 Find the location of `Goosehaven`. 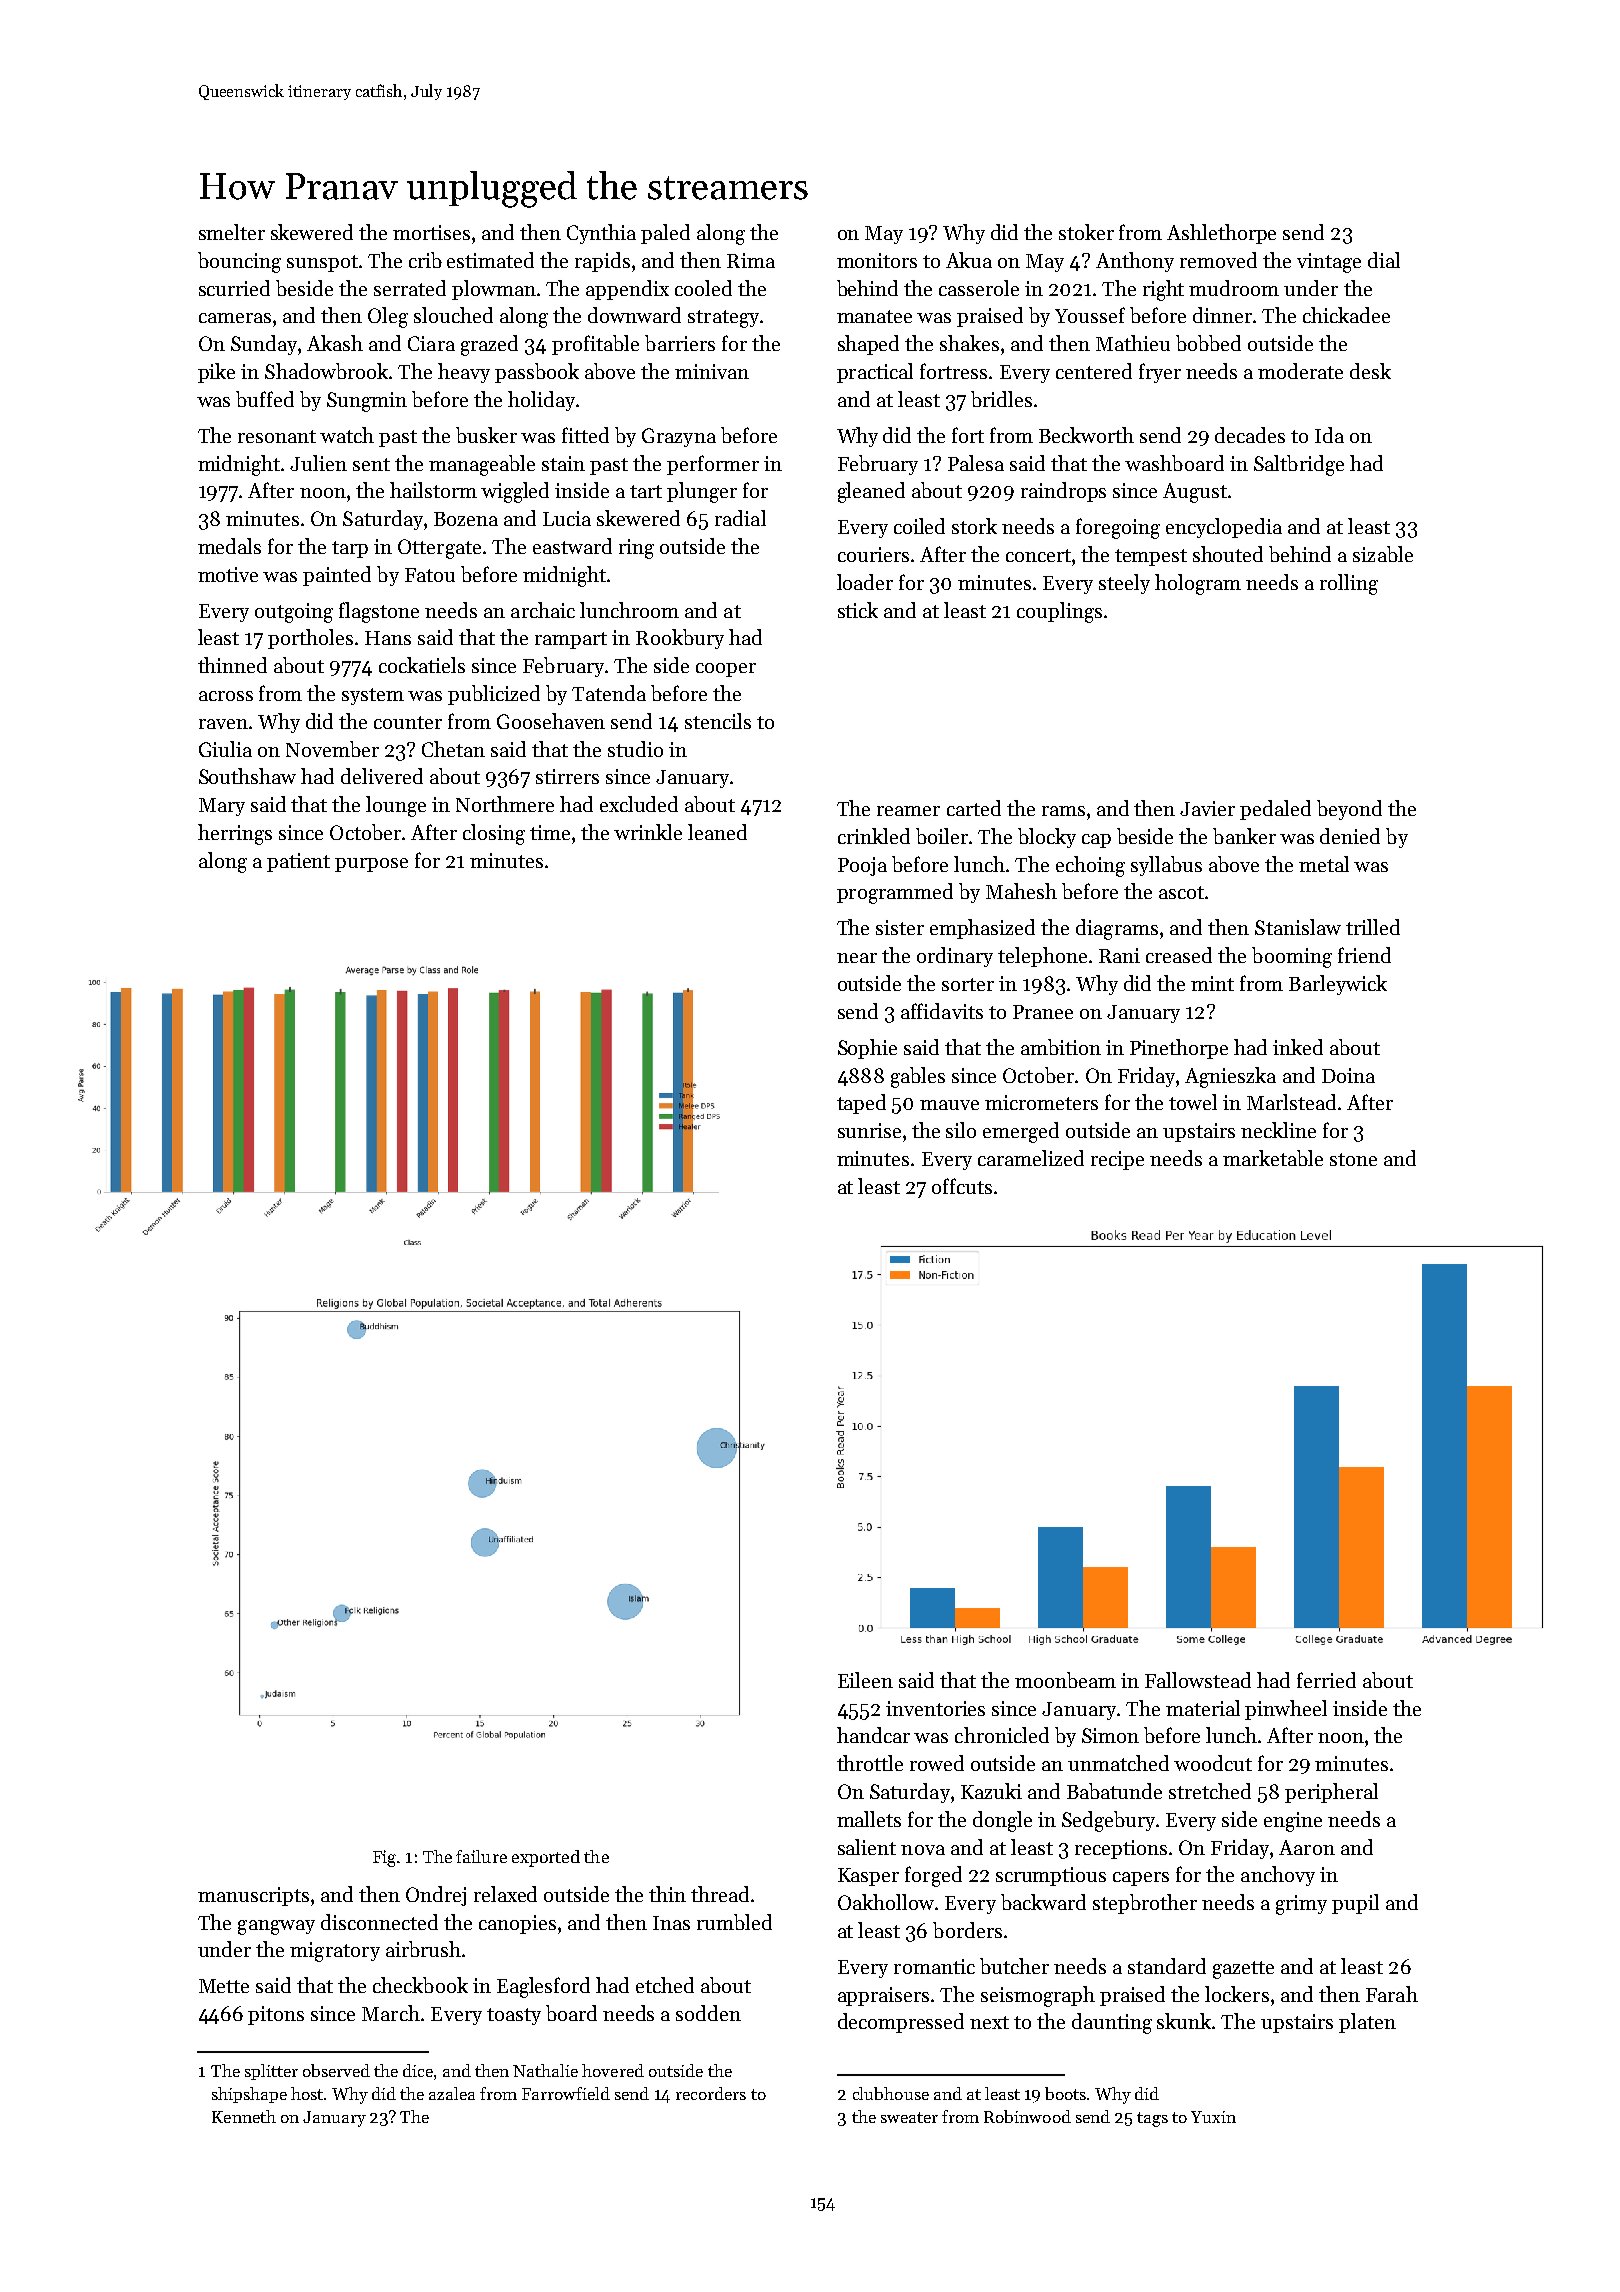

Goosehaven is located at coordinates (551, 721).
